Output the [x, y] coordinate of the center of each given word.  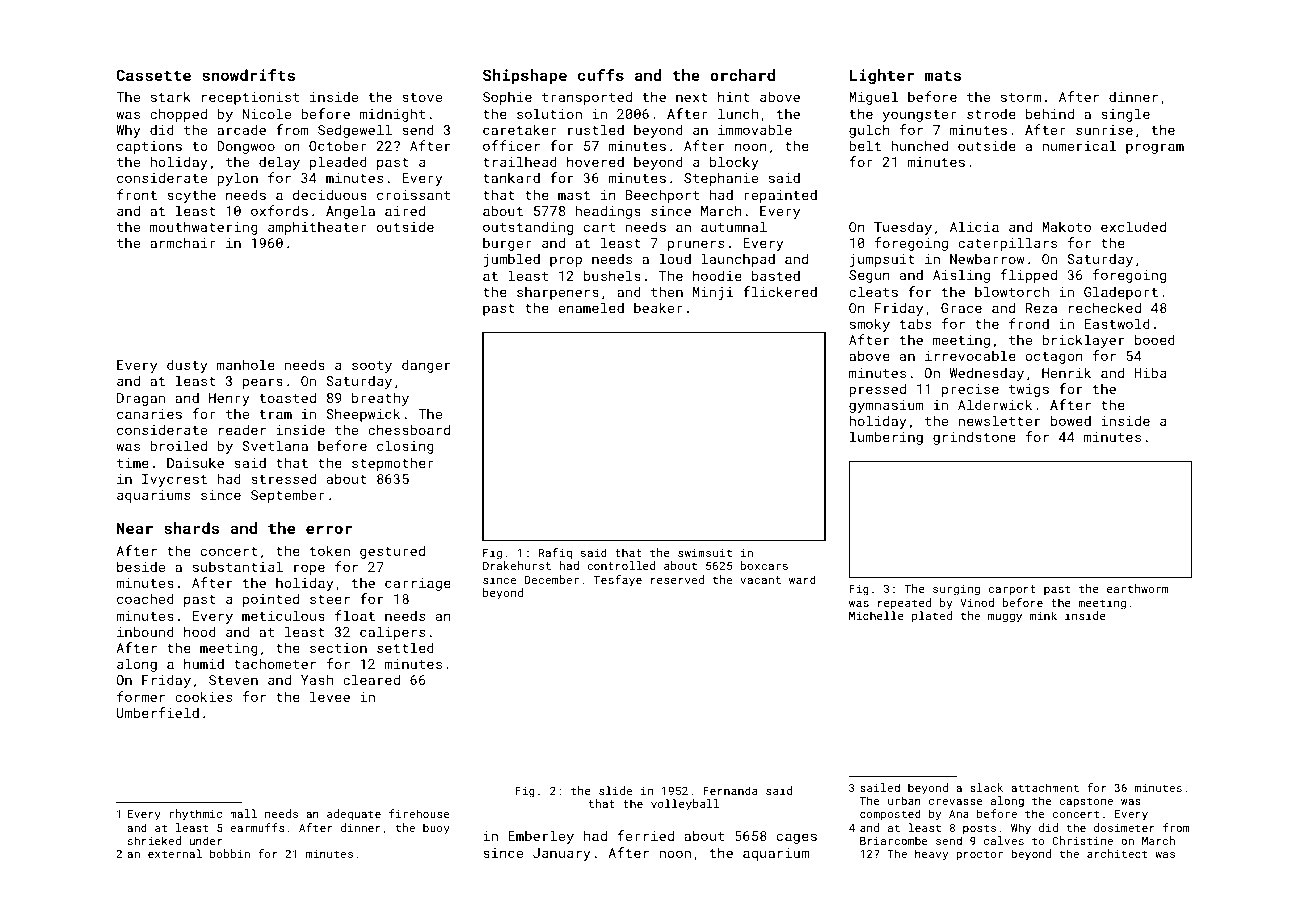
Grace [961, 308]
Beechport [662, 196]
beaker [658, 307]
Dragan [141, 399]
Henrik [1066, 372]
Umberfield [158, 712]
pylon [237, 179]
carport [1012, 590]
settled [405, 647]
